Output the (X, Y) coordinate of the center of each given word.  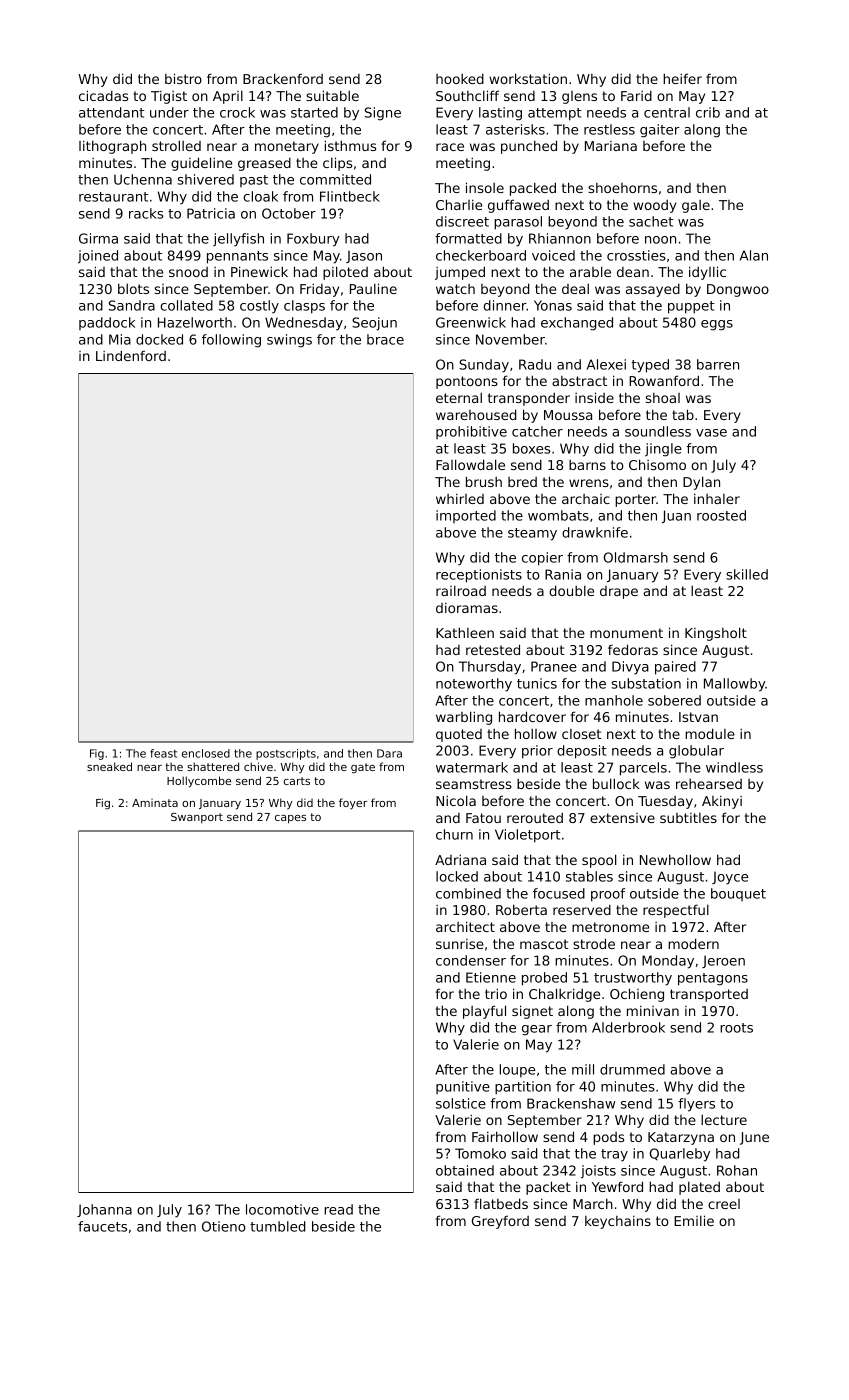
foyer (353, 803)
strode (594, 943)
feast (163, 753)
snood (188, 272)
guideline (201, 164)
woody (654, 206)
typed (650, 366)
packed (533, 189)
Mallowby (734, 685)
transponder (529, 399)
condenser (471, 960)
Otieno (224, 1226)
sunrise (460, 944)
